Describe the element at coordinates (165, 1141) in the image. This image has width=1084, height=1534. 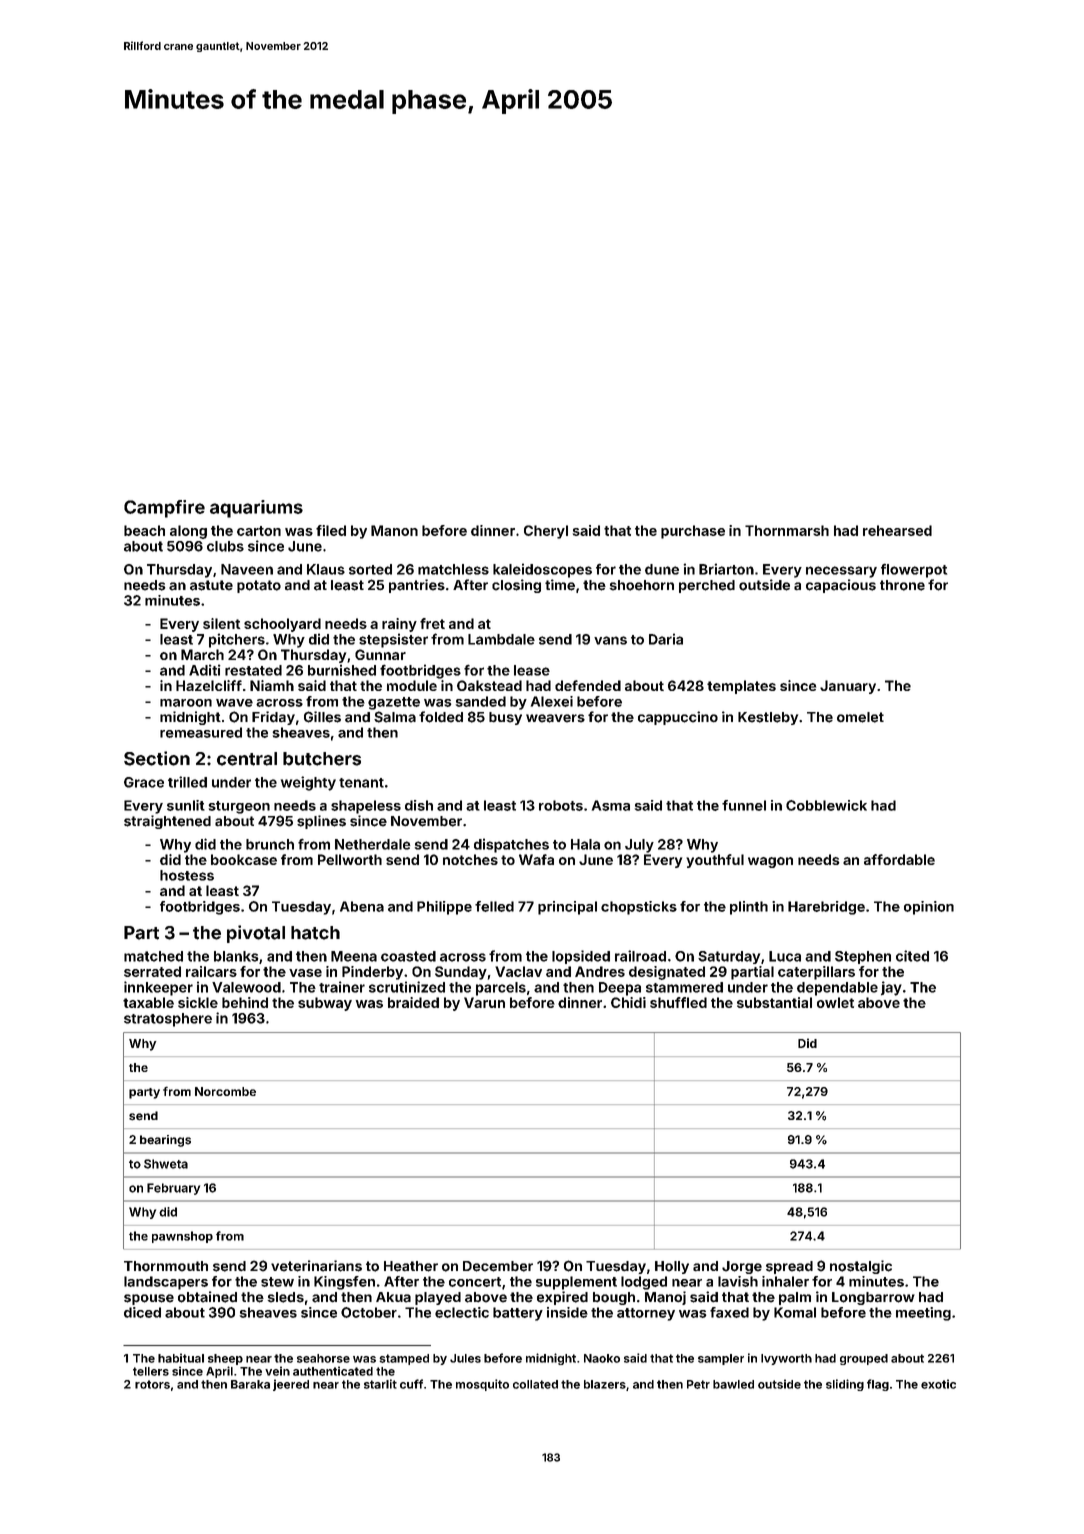
I see `bearings` at that location.
